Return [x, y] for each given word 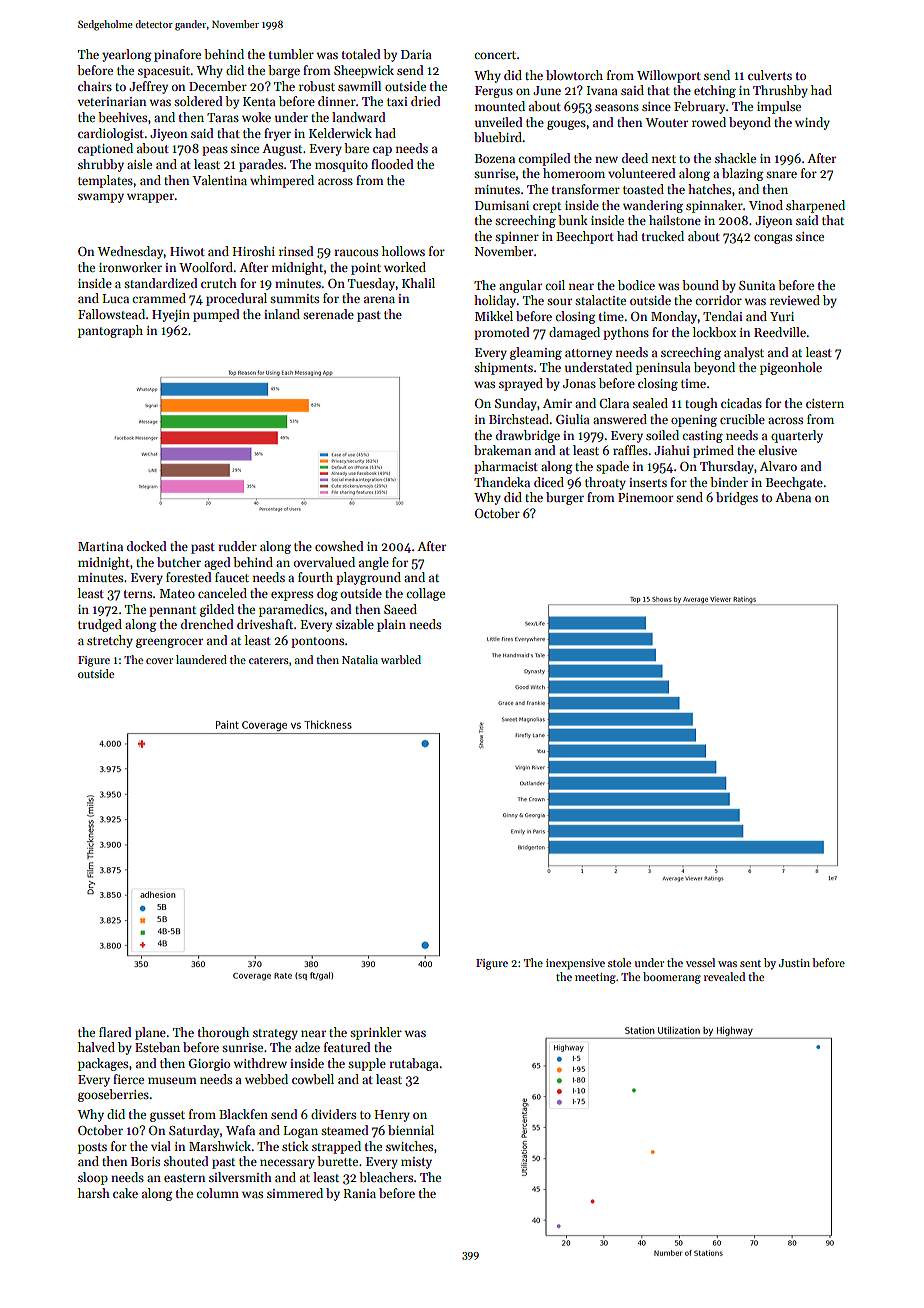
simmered [295, 1193]
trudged [100, 625]
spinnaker [714, 206]
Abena [793, 497]
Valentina [219, 180]
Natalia [360, 659]
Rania [360, 1193]
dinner [337, 101]
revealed [724, 976]
